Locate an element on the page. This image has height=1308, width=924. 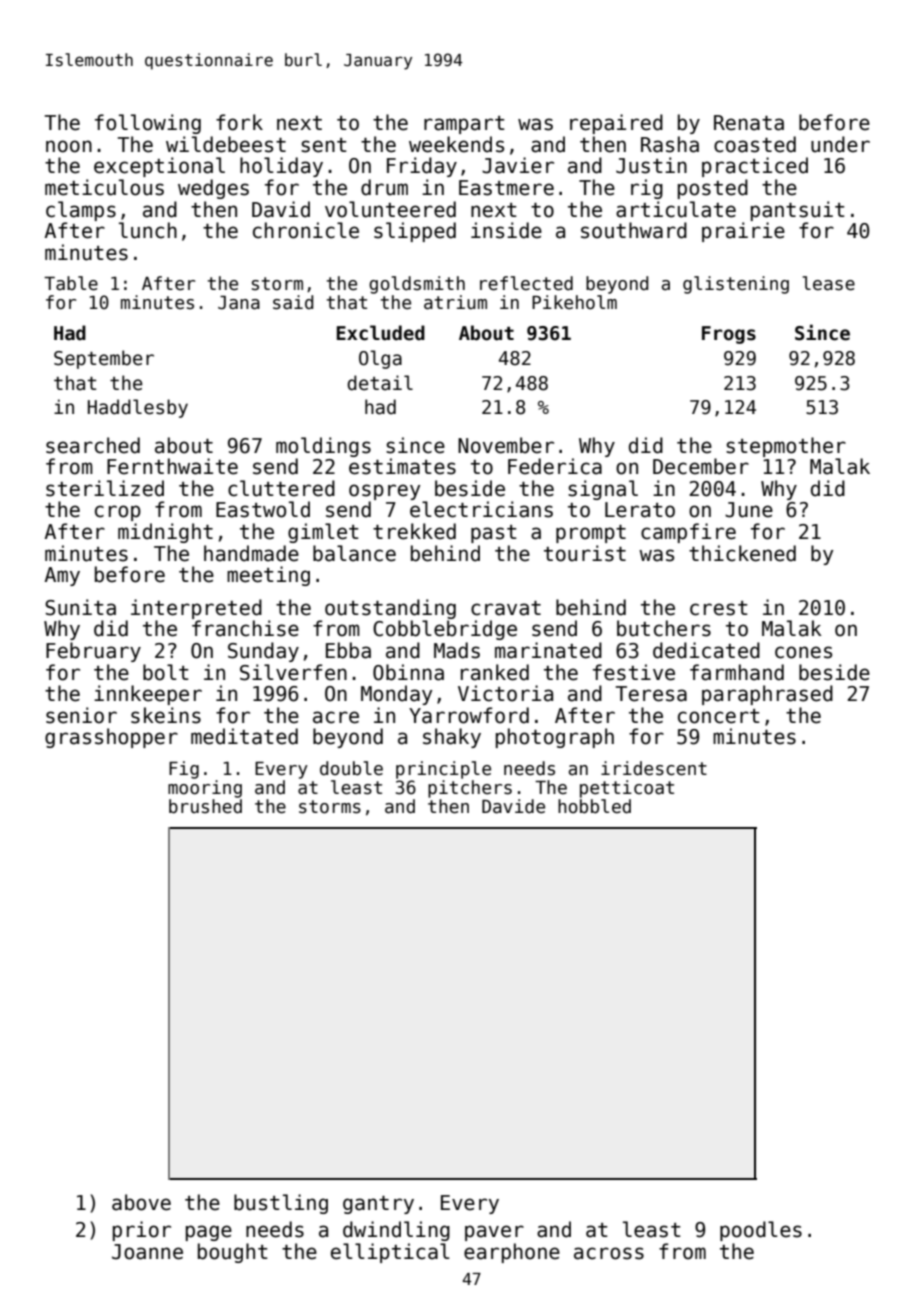
stepmother is located at coordinates (786, 447).
